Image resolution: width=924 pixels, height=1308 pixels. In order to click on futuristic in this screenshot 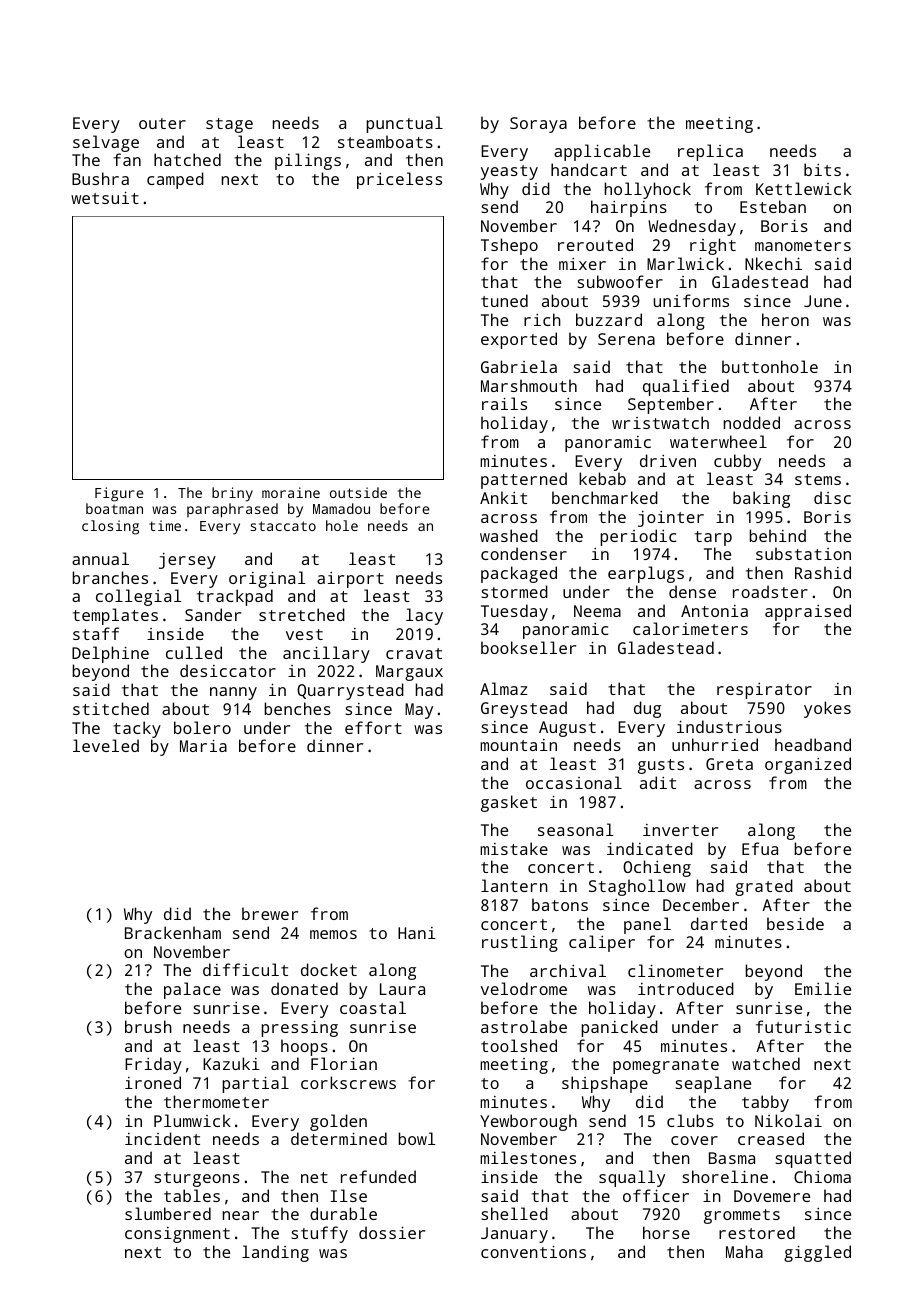, I will do `click(803, 1026)`.
